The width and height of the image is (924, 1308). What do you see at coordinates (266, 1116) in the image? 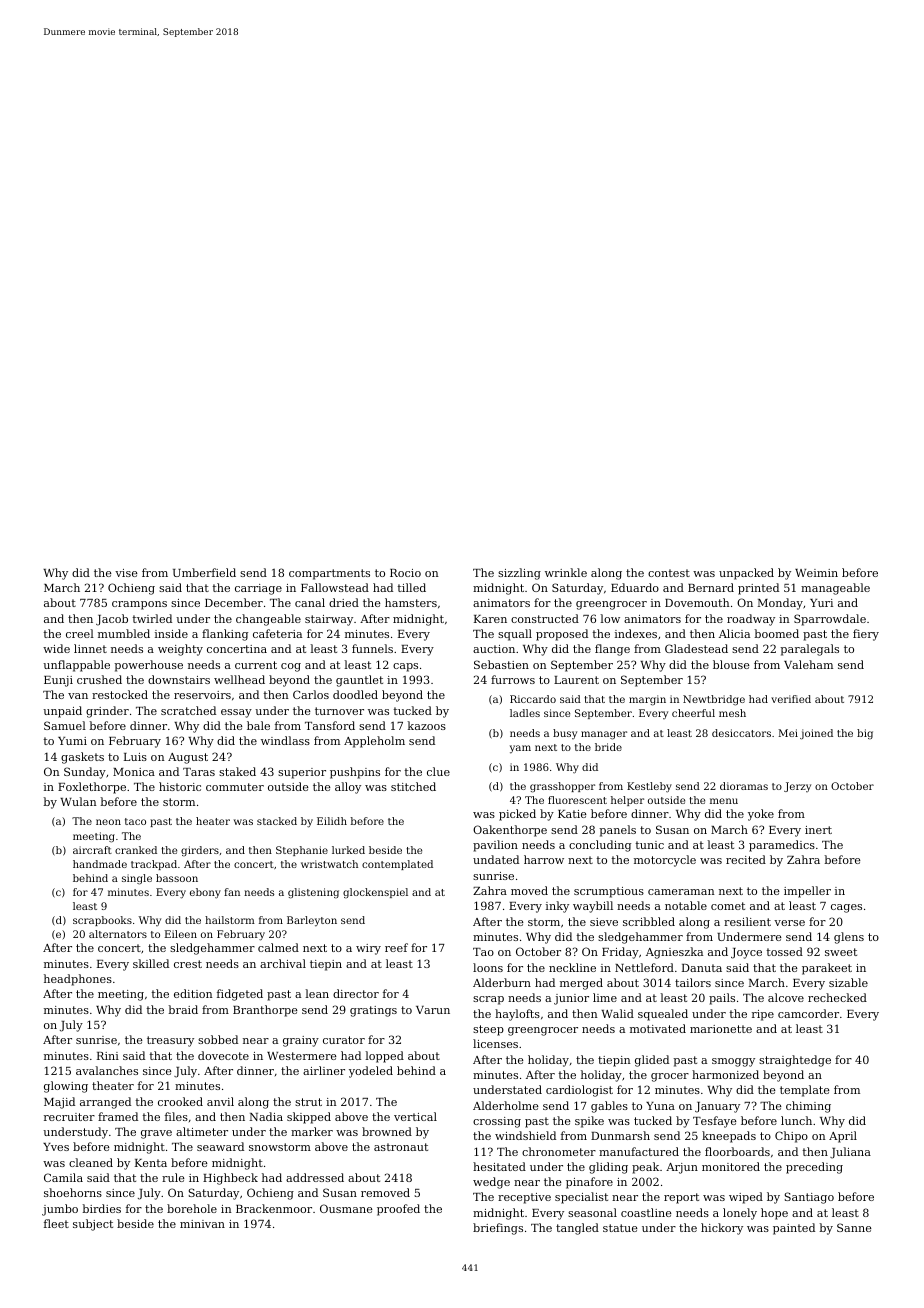
I see `Nadia` at bounding box center [266, 1116].
